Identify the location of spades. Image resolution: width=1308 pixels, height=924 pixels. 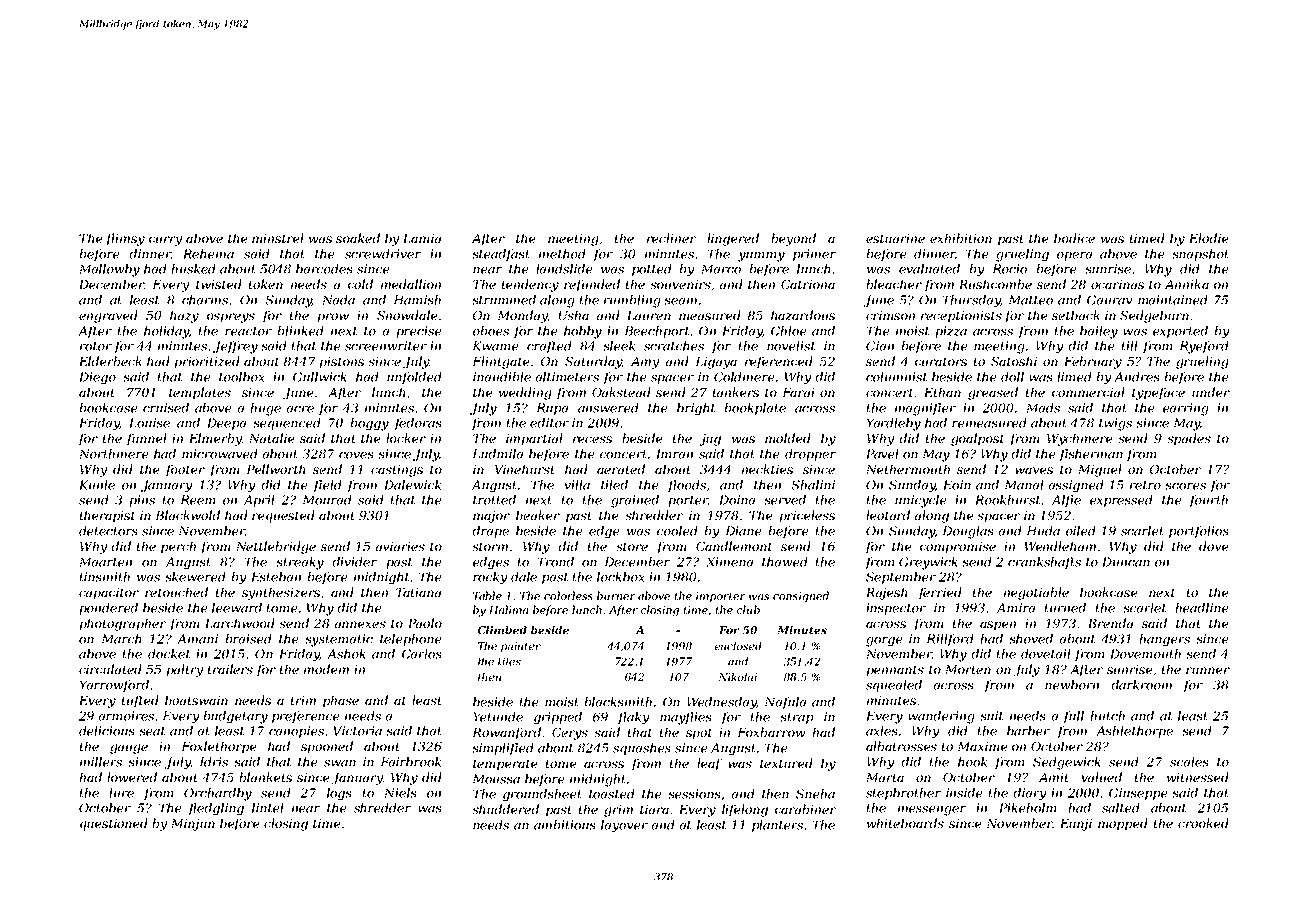
(1189, 439).
